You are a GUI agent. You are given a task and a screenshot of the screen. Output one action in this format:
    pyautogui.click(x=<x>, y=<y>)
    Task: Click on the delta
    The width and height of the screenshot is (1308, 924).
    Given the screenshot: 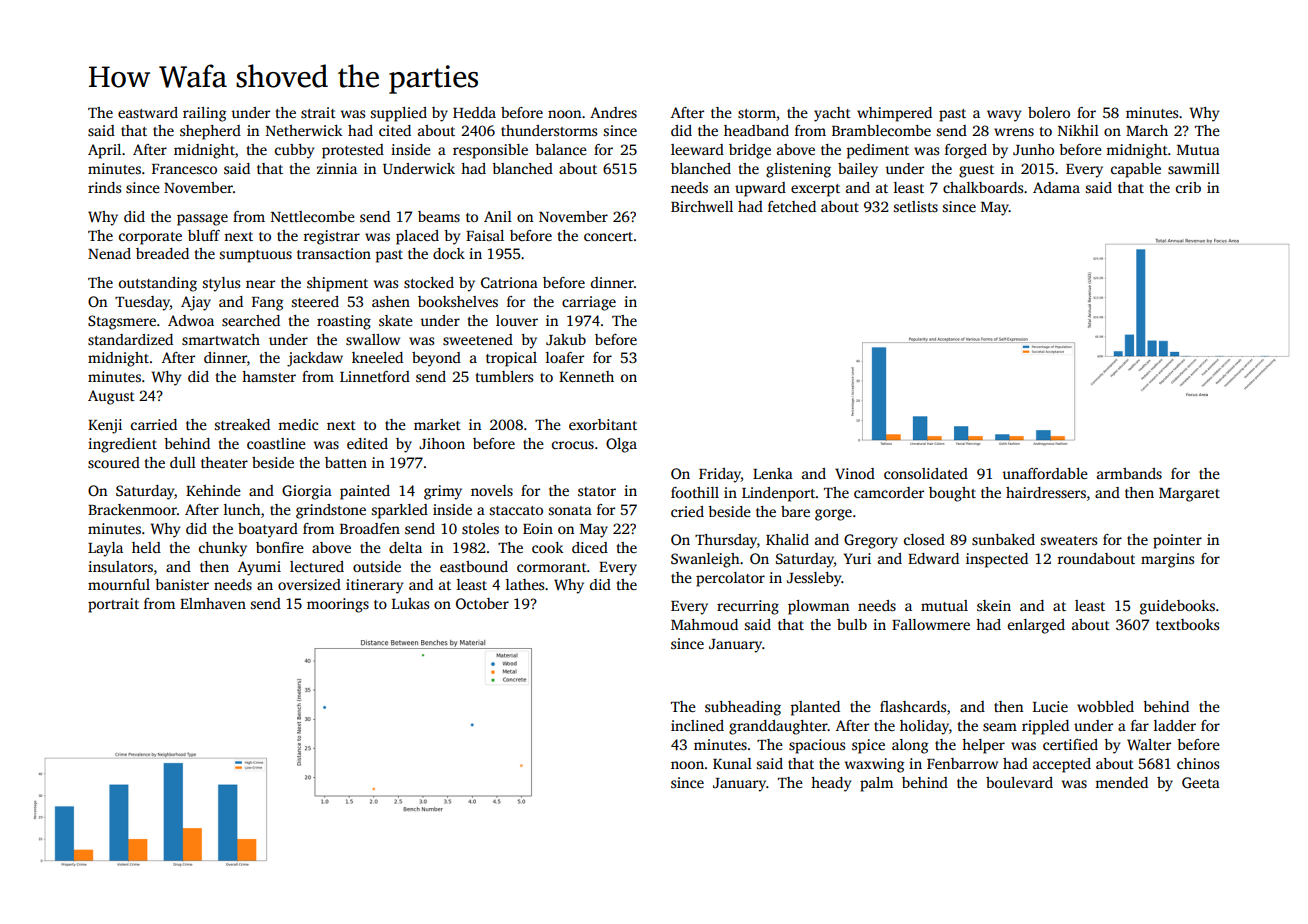 What is the action you would take?
    pyautogui.click(x=405, y=547)
